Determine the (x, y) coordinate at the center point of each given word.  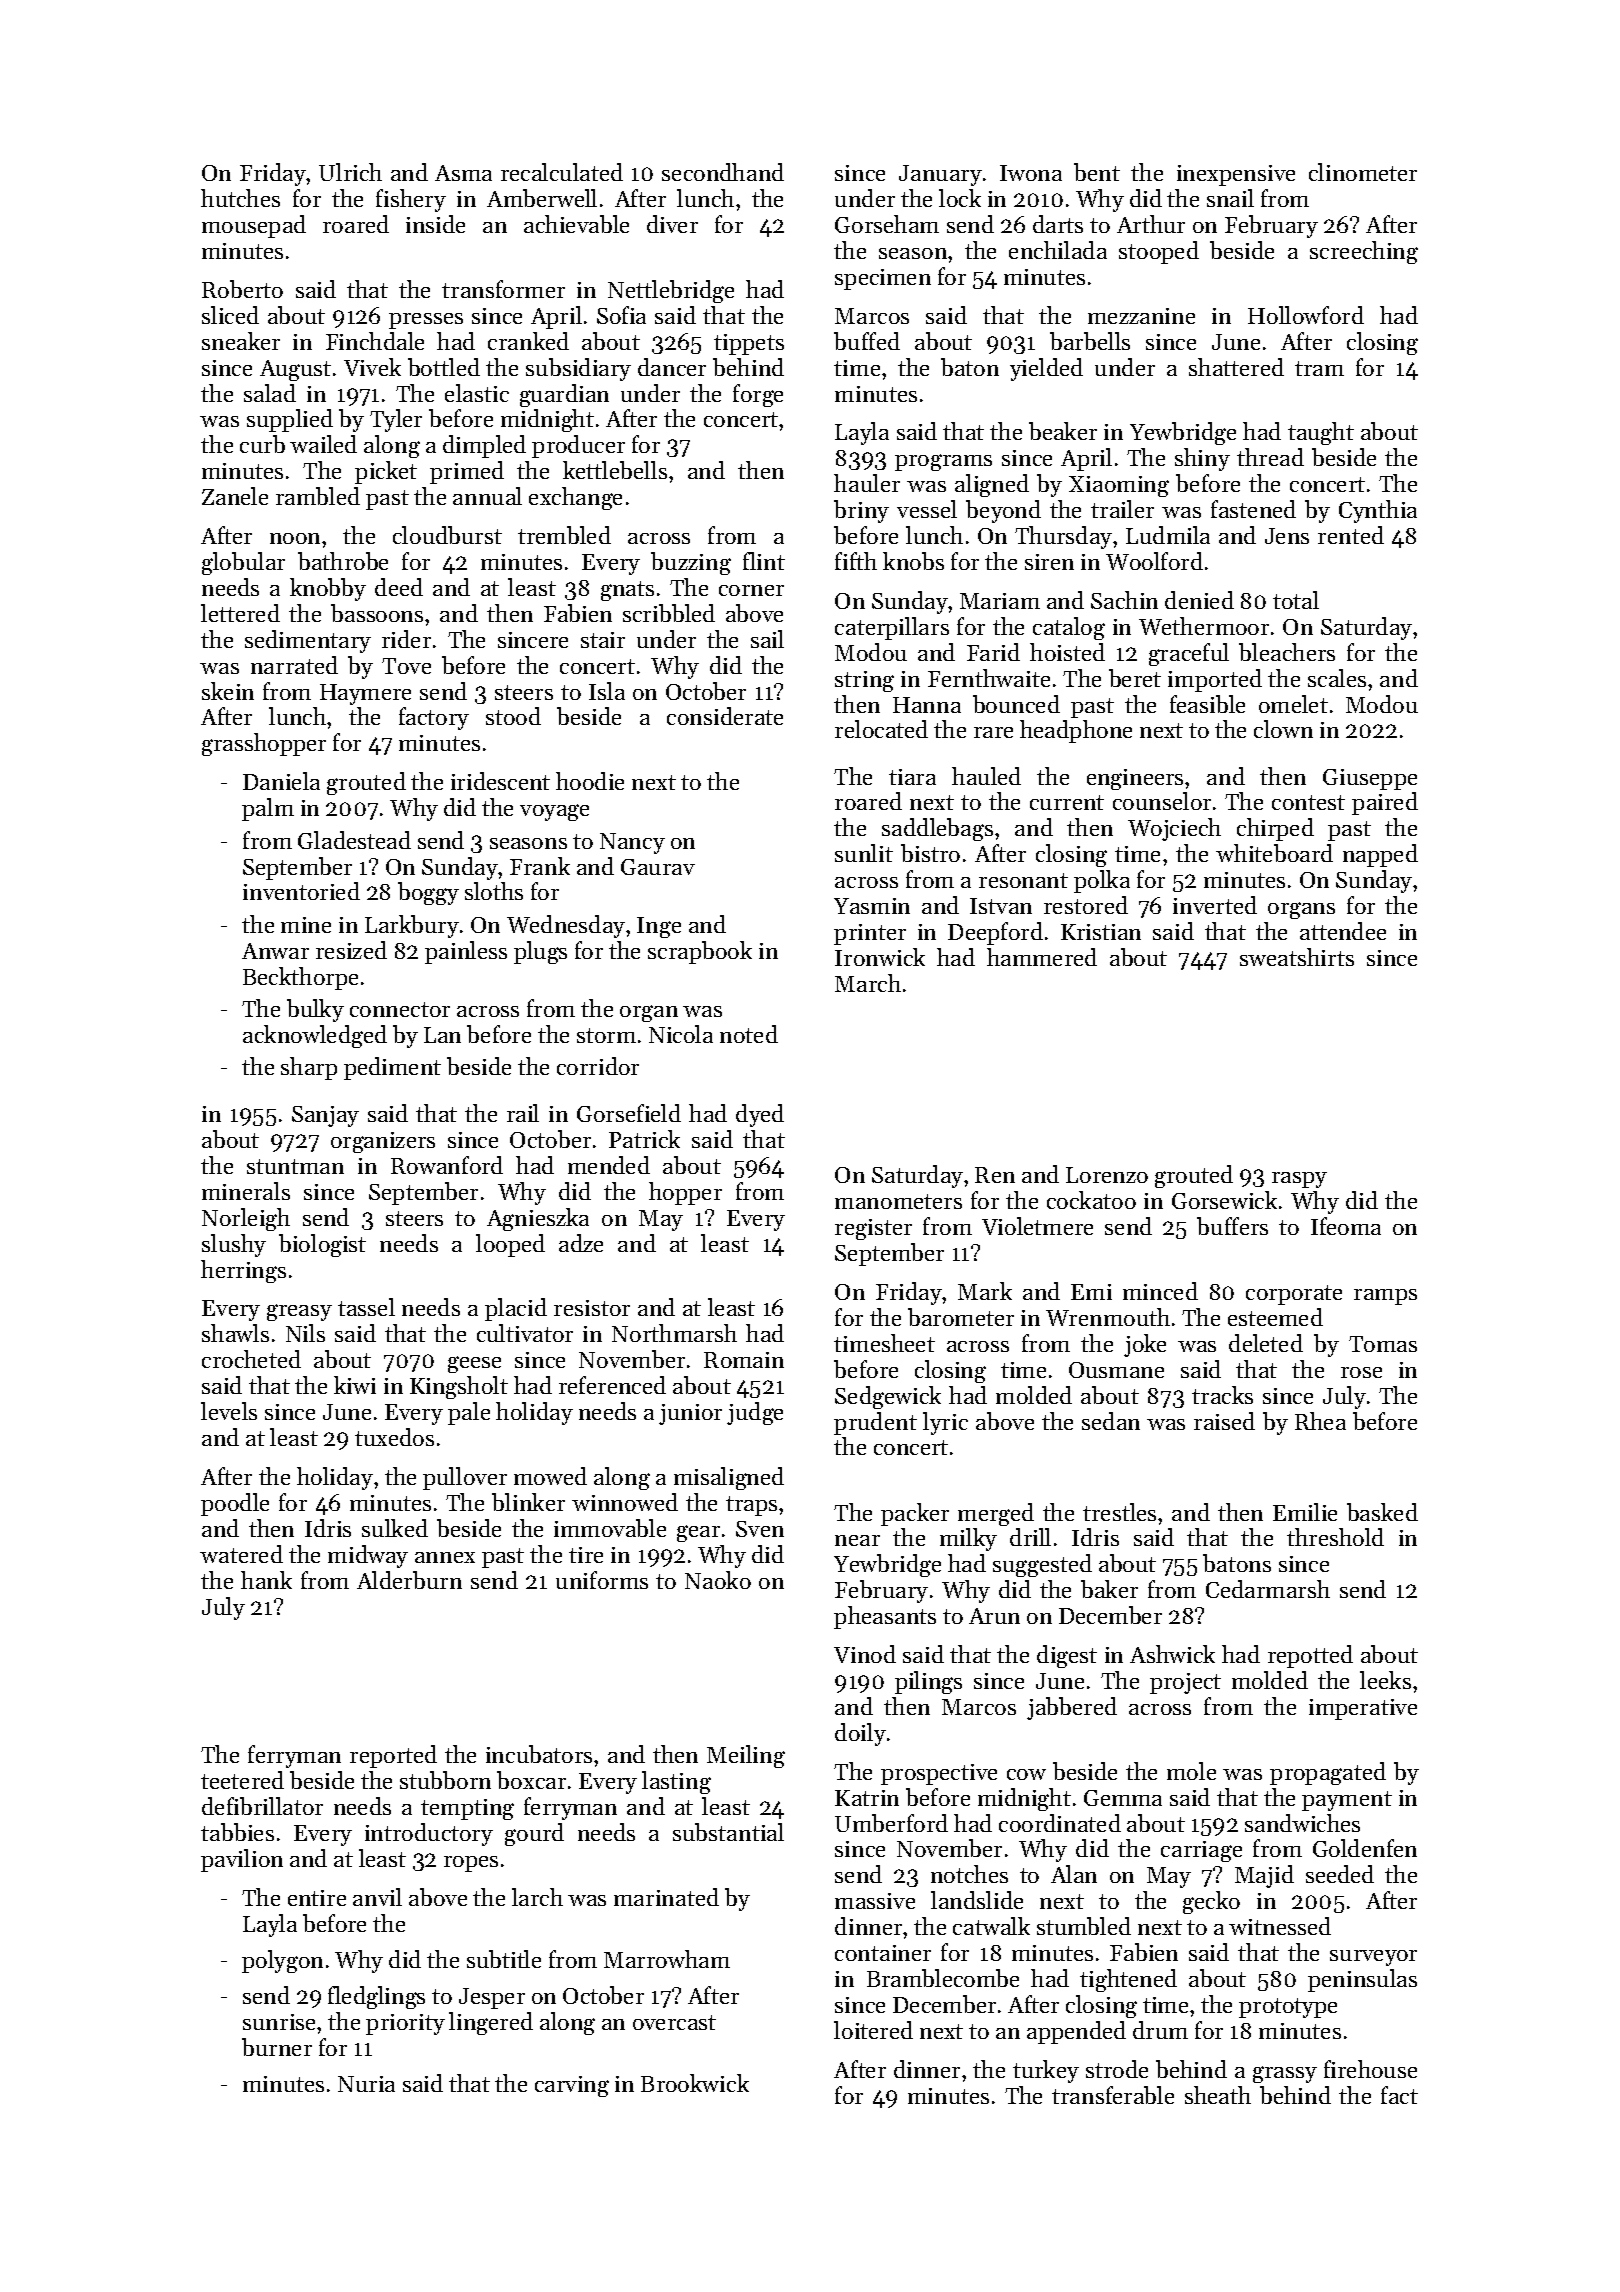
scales (1337, 678)
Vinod (865, 1654)
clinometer (1363, 172)
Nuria (366, 2084)
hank (266, 1580)
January (940, 175)
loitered (873, 2030)
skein (228, 691)
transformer (503, 289)
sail (767, 639)
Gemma (1123, 1798)
